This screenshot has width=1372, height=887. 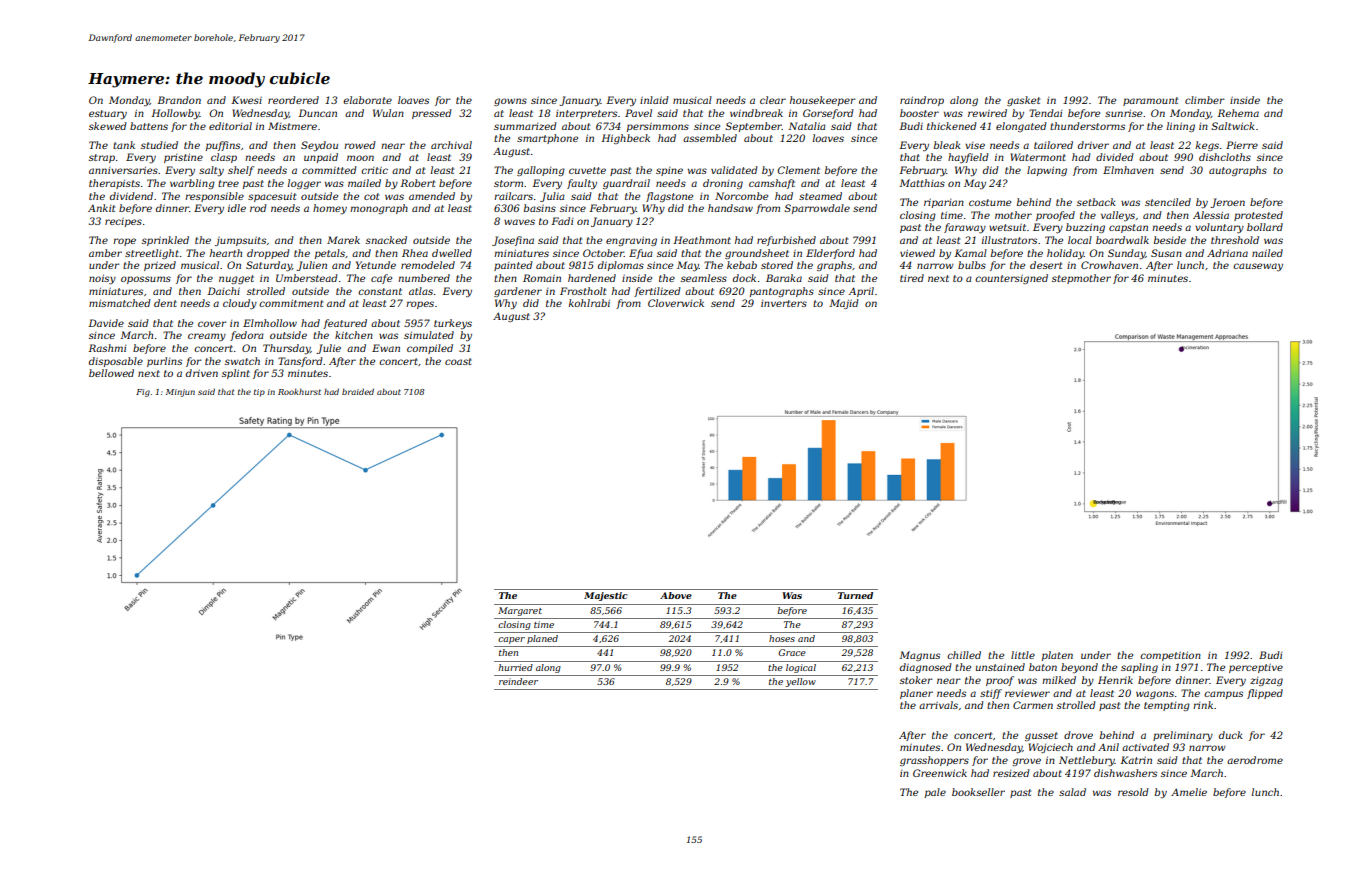 I want to click on Mistmere, so click(x=292, y=126).
